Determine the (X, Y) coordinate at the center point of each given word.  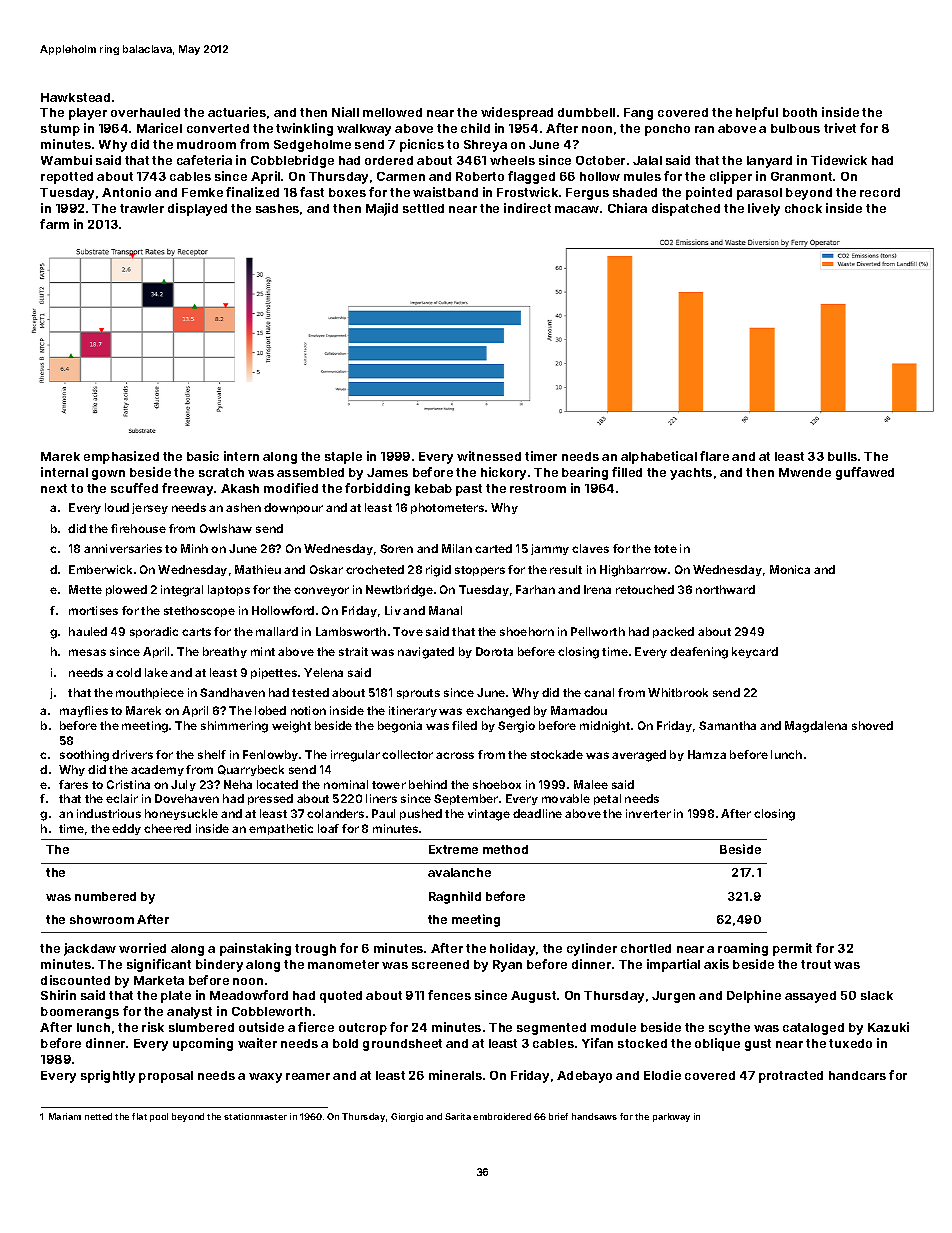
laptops (229, 590)
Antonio (126, 192)
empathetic (281, 829)
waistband (445, 192)
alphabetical (659, 457)
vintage (489, 815)
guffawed (865, 473)
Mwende (805, 472)
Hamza (707, 754)
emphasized (121, 457)
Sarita (458, 1116)
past (469, 490)
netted (98, 1116)
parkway (671, 1117)
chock (803, 208)
